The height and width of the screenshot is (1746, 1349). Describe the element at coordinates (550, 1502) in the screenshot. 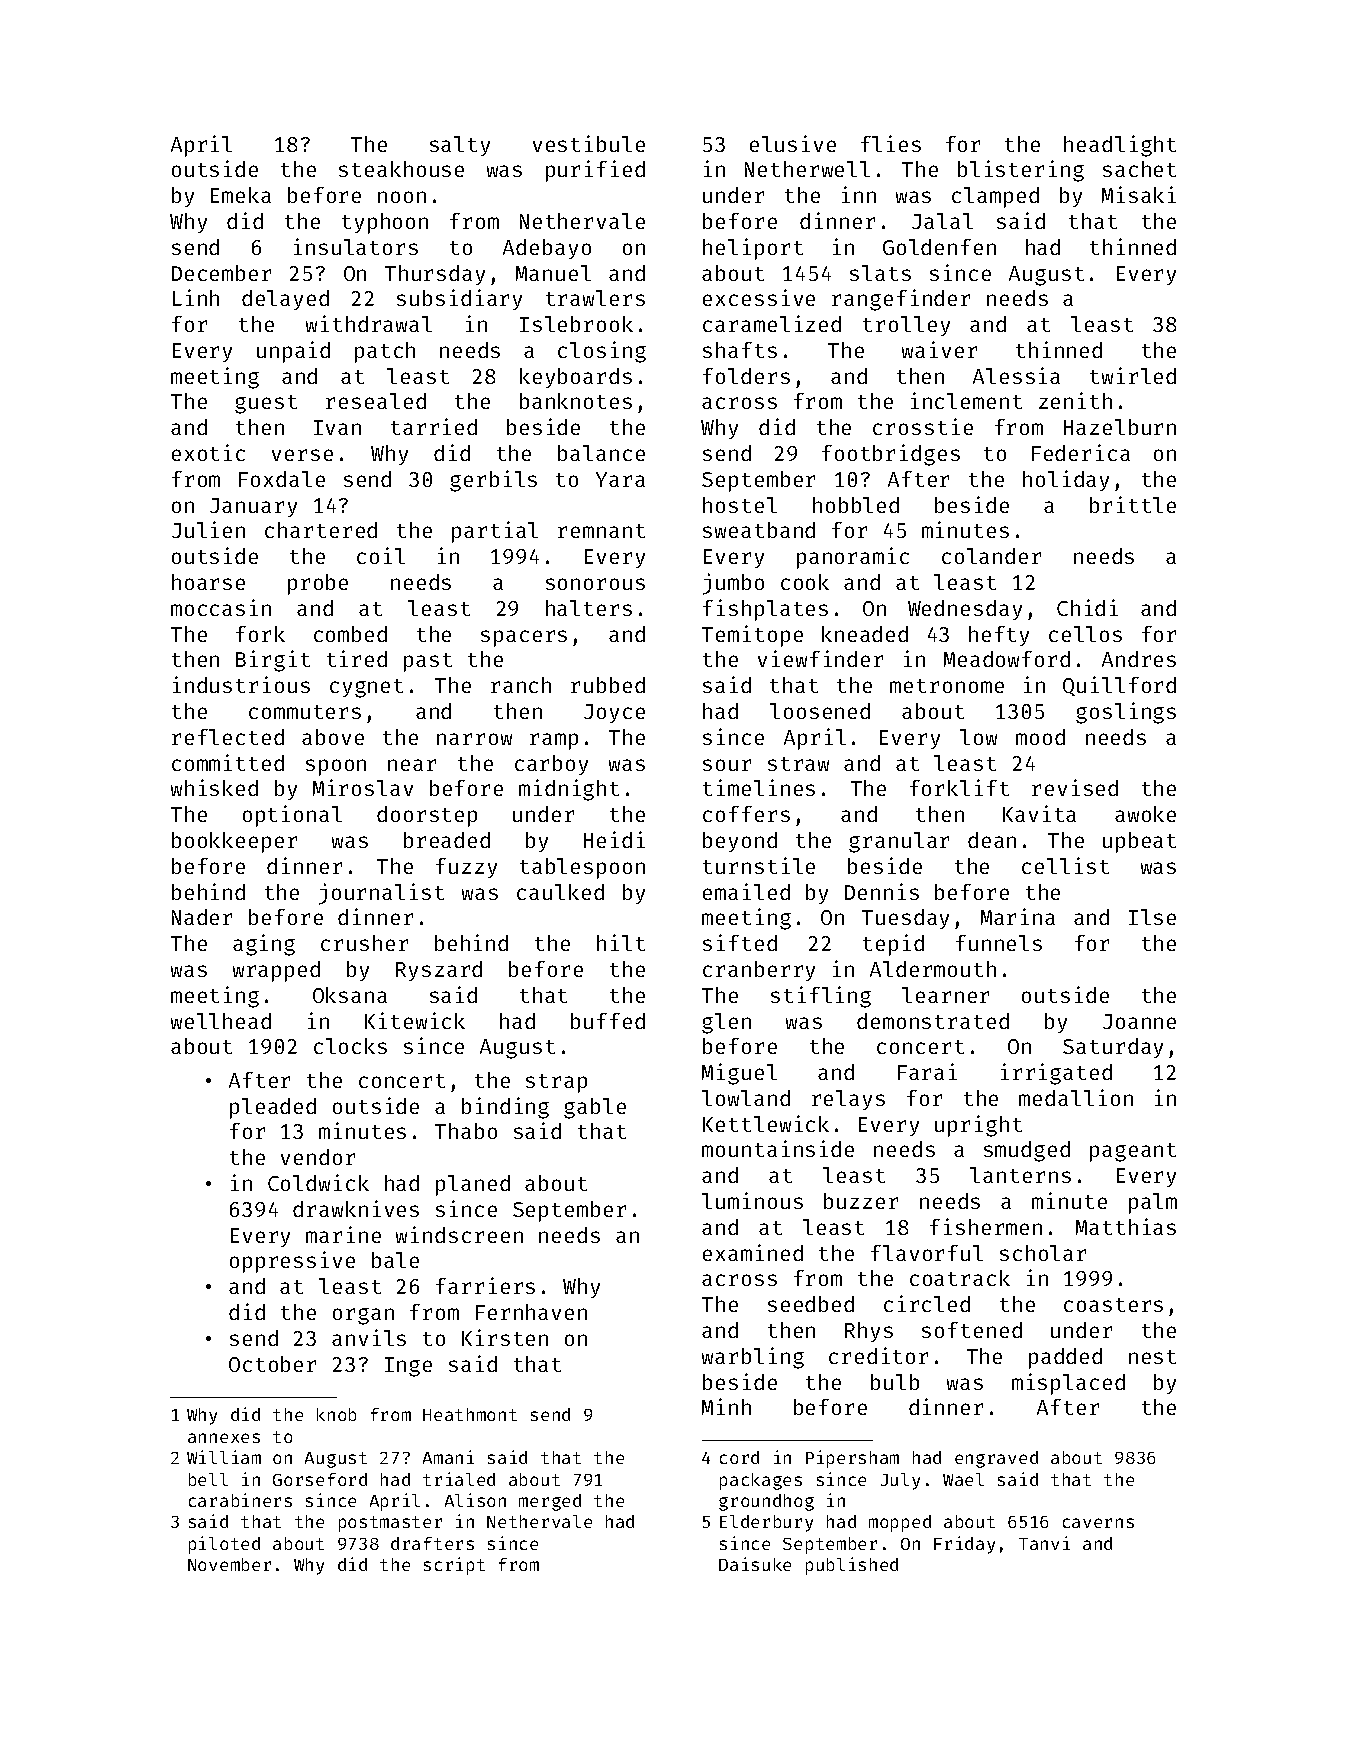

I see `merged` at that location.
